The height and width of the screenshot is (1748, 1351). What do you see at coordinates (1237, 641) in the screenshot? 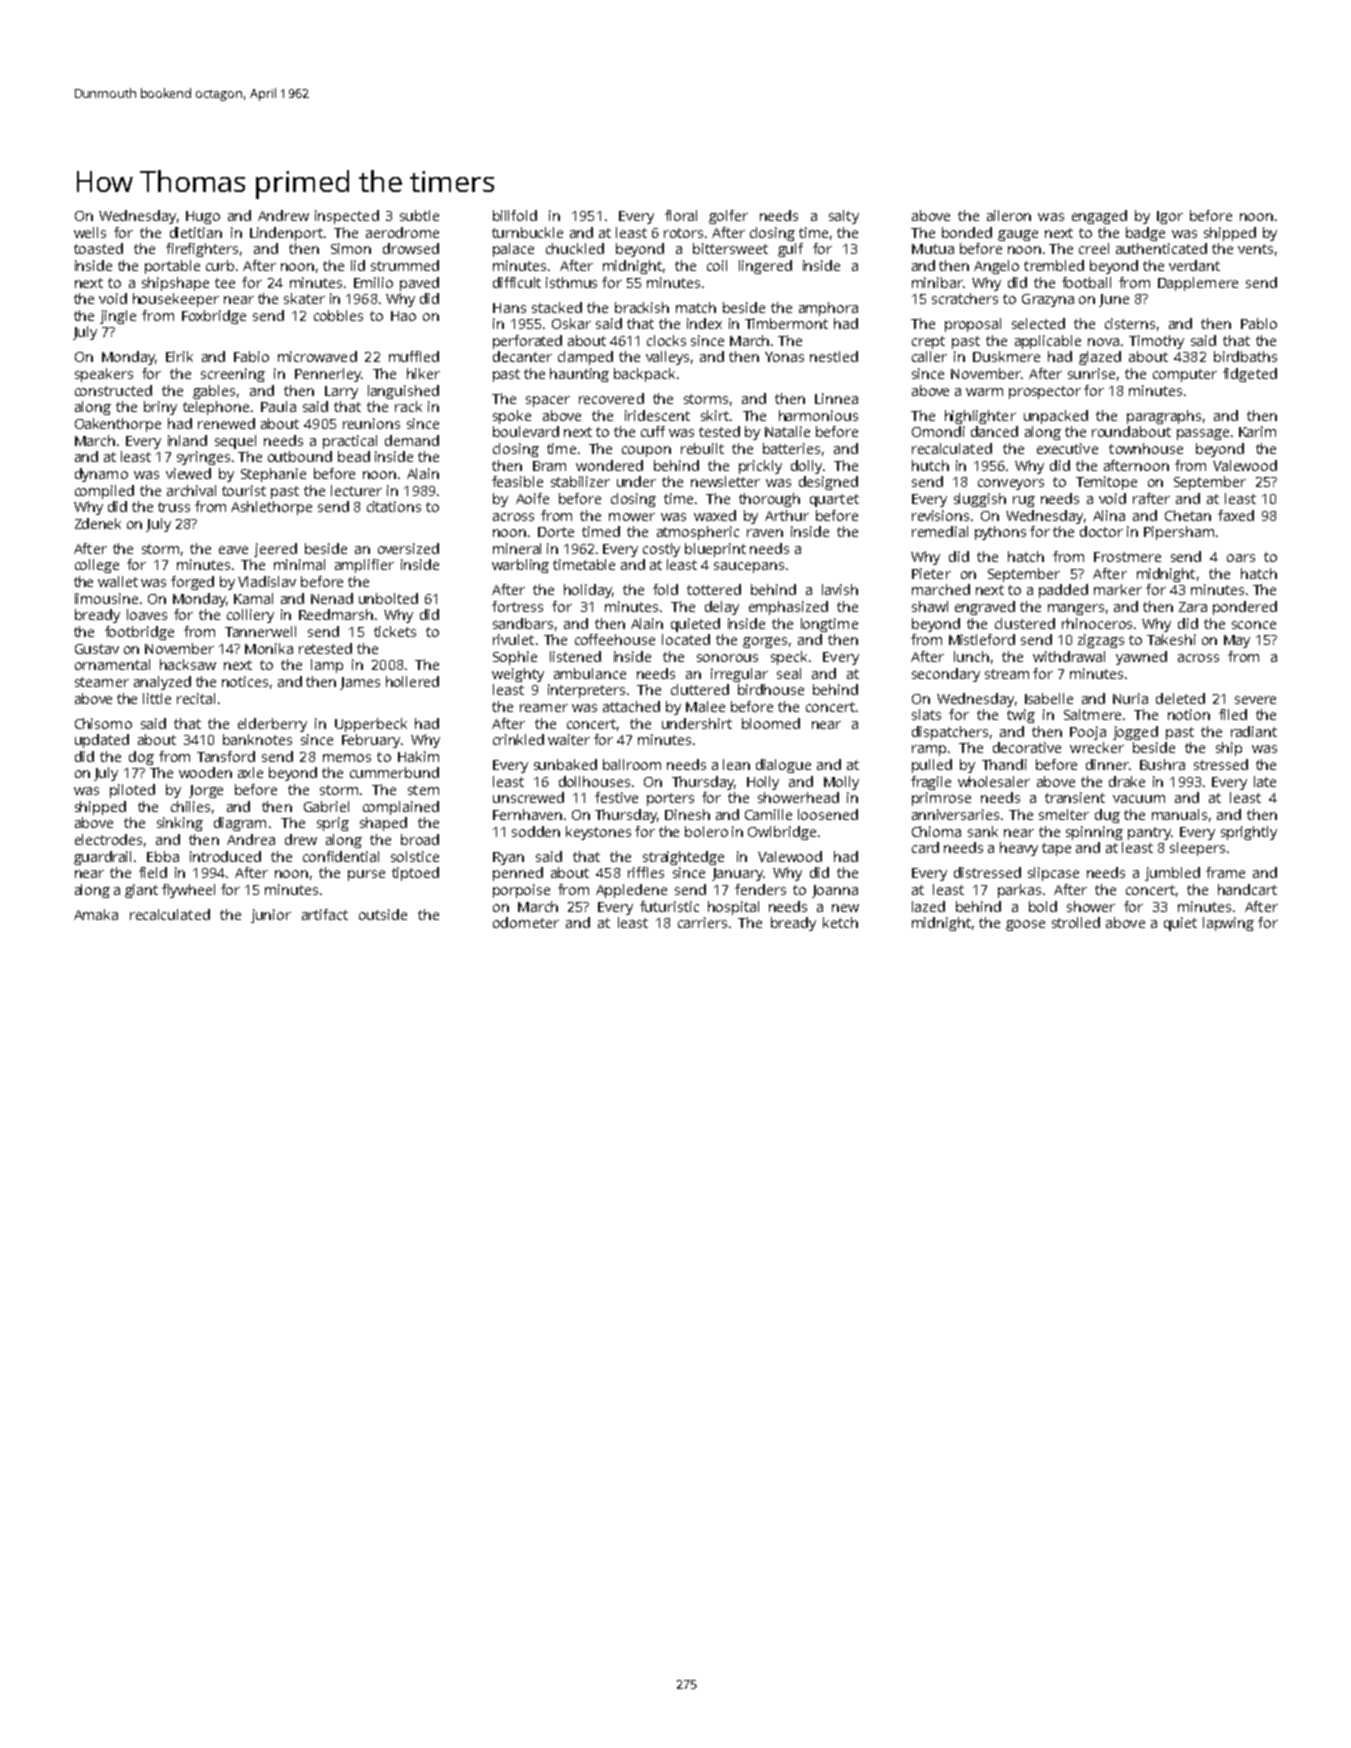
I see `May` at bounding box center [1237, 641].
